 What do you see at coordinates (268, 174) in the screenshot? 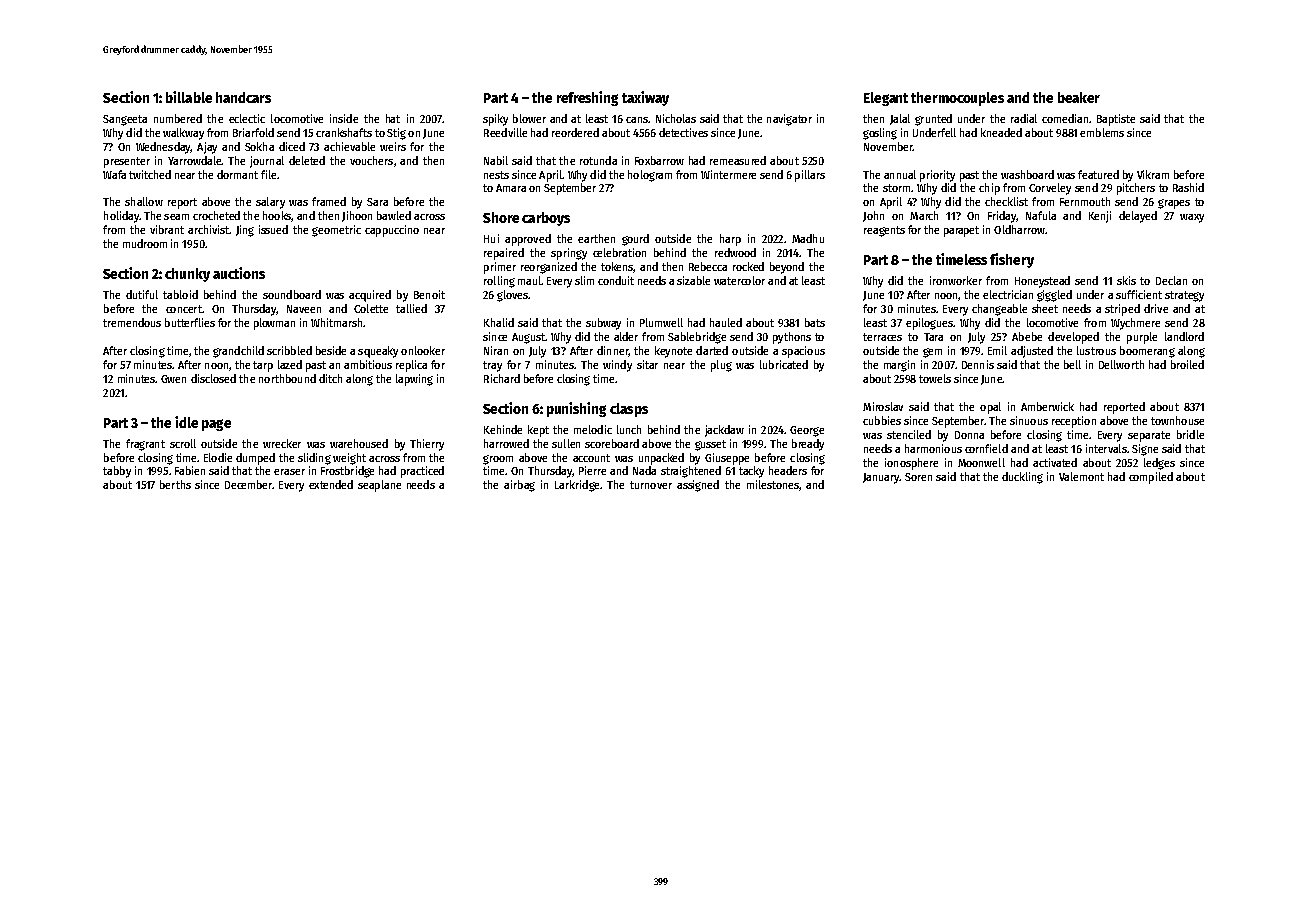
I see `file` at bounding box center [268, 174].
